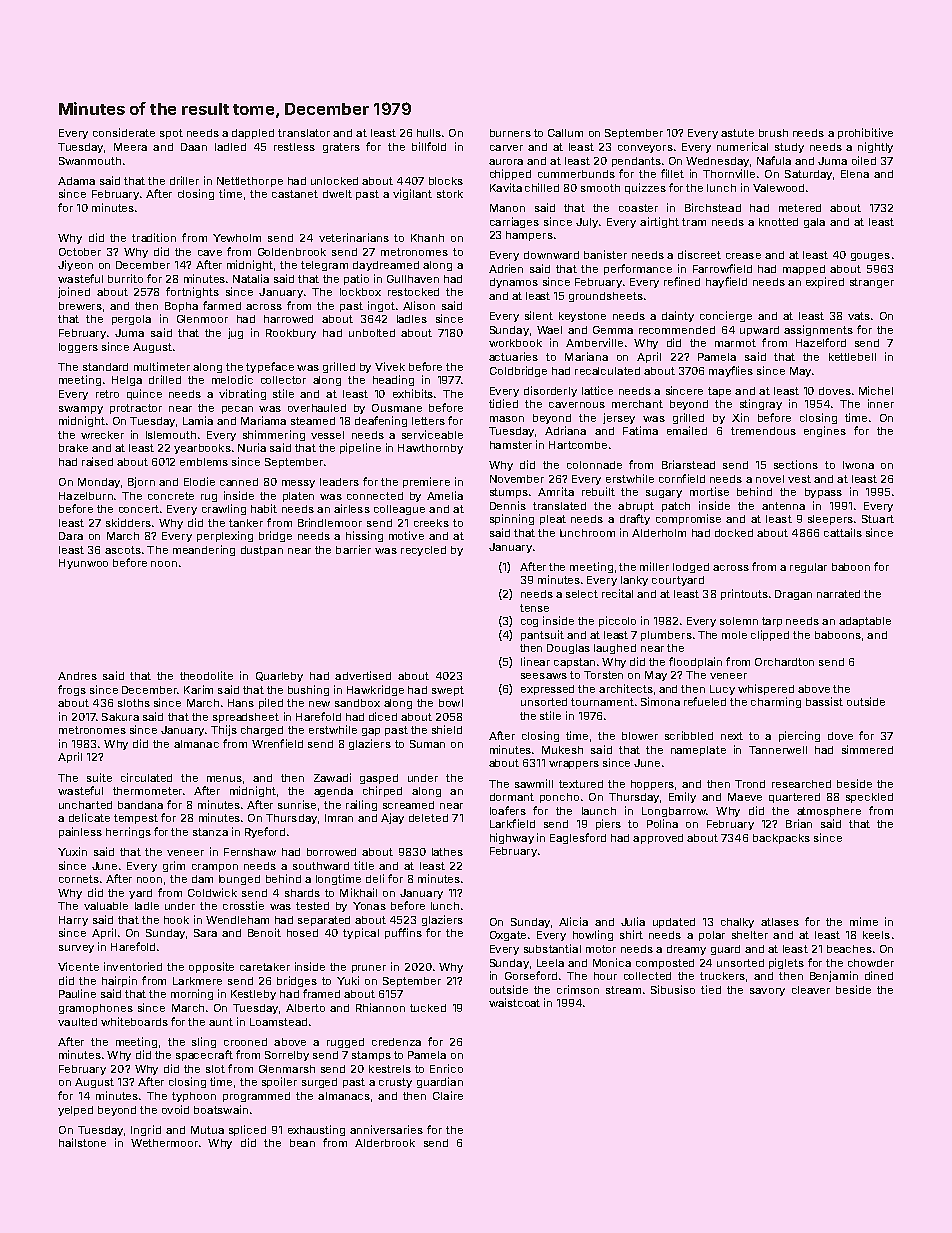 The image size is (952, 1233). What do you see at coordinates (767, 992) in the screenshot?
I see `savory` at bounding box center [767, 992].
